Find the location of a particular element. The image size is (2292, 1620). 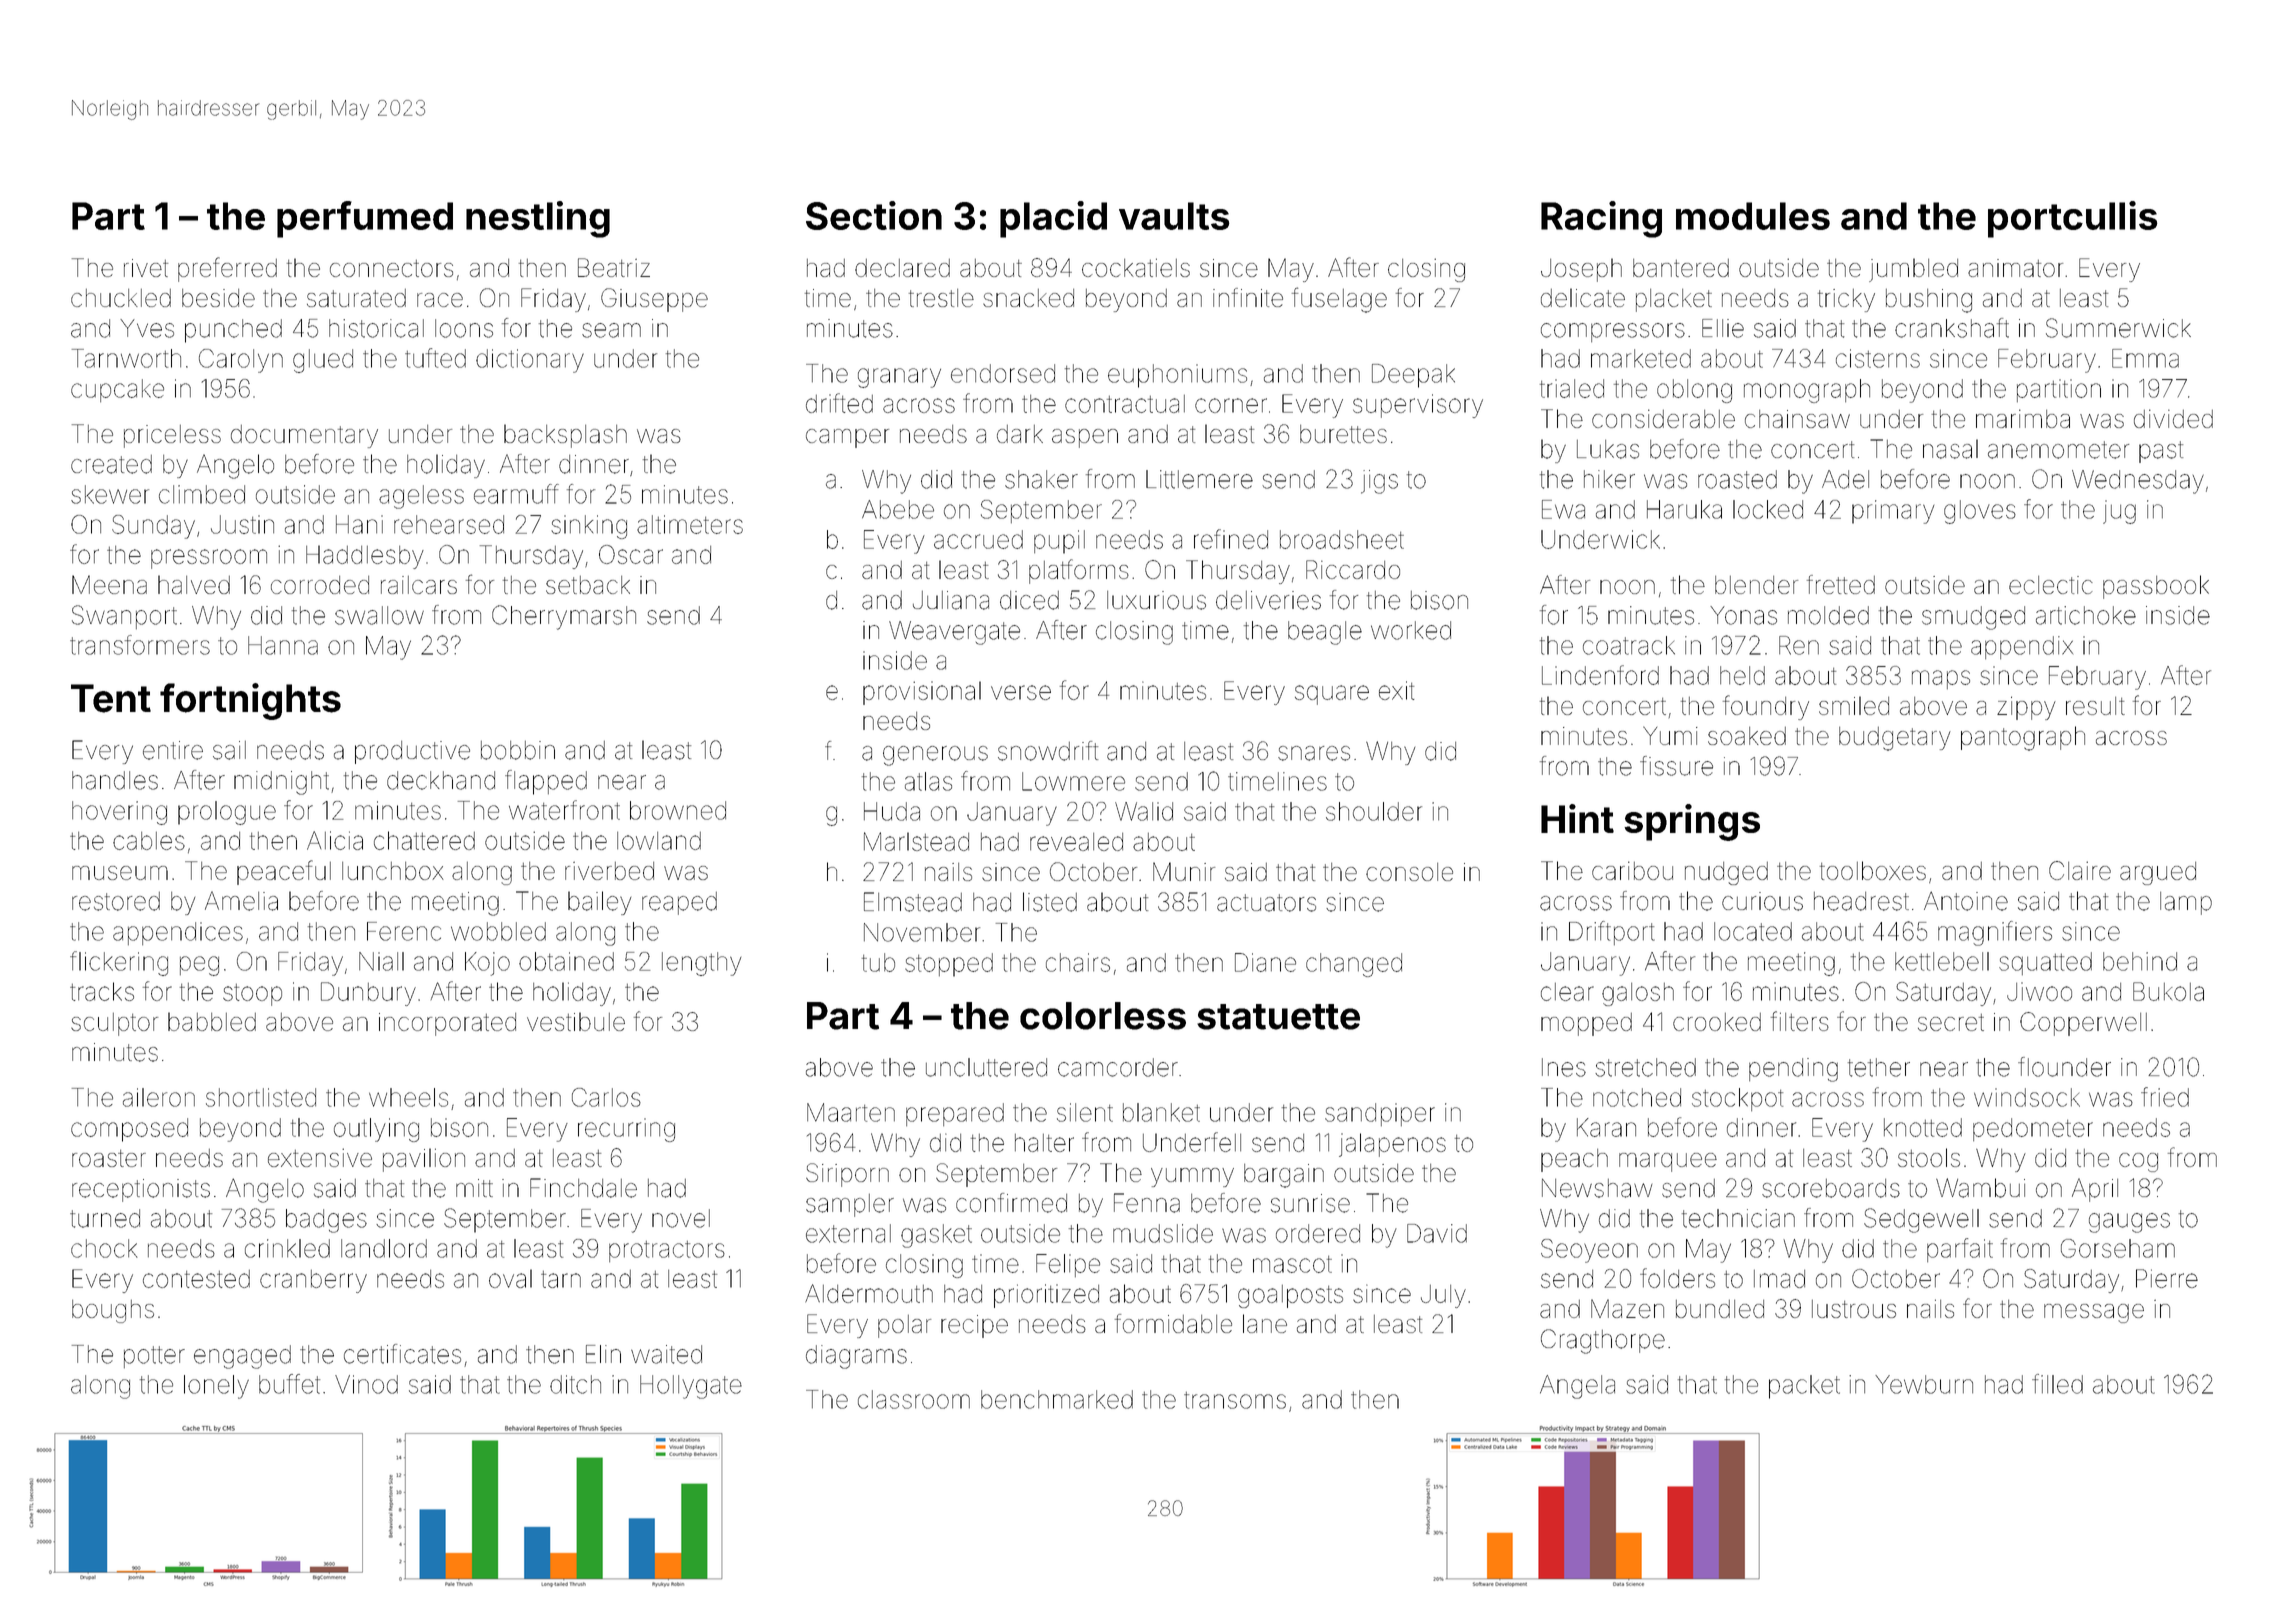

museum is located at coordinates (120, 873).
